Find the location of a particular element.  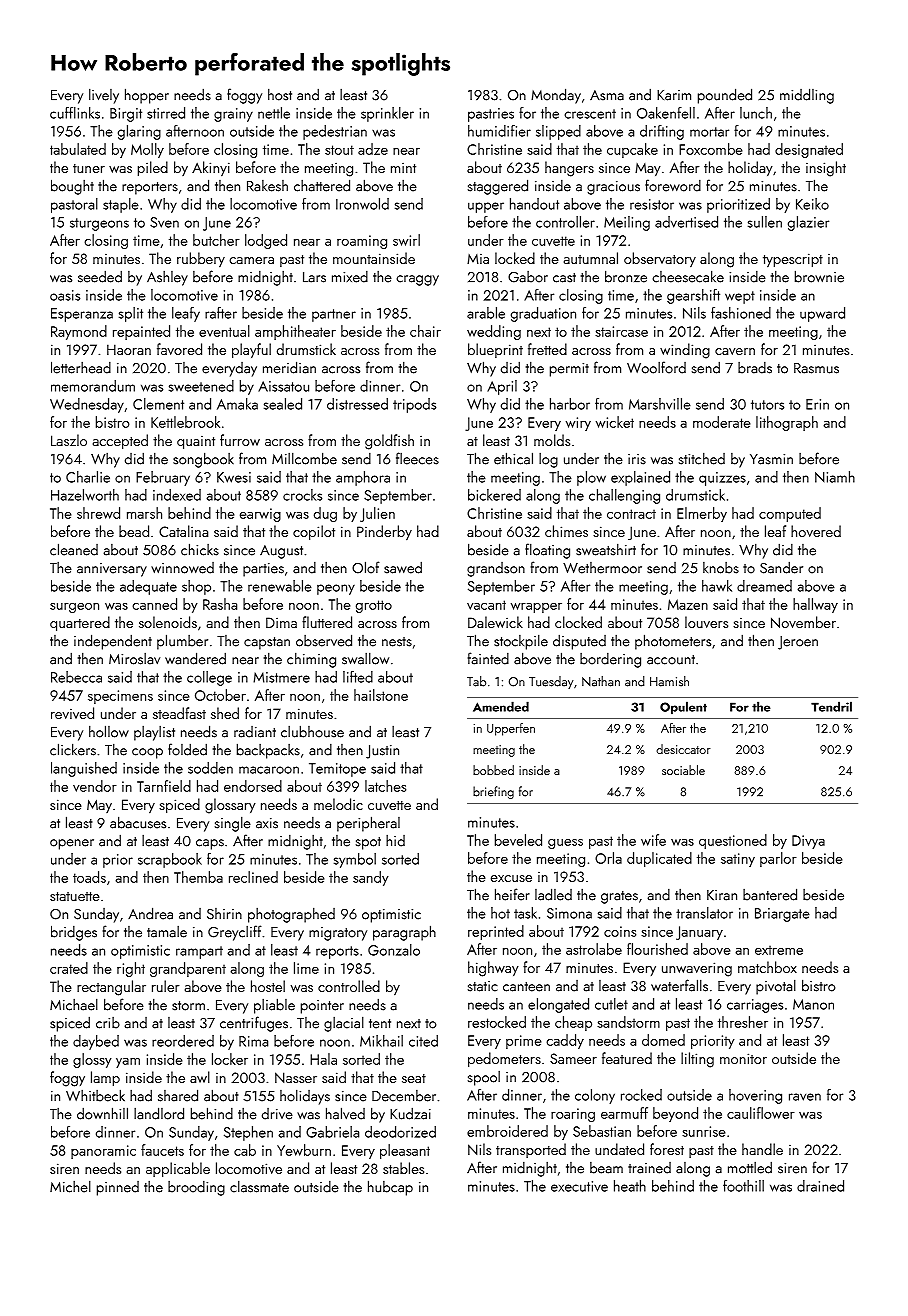

extreme is located at coordinates (779, 950).
